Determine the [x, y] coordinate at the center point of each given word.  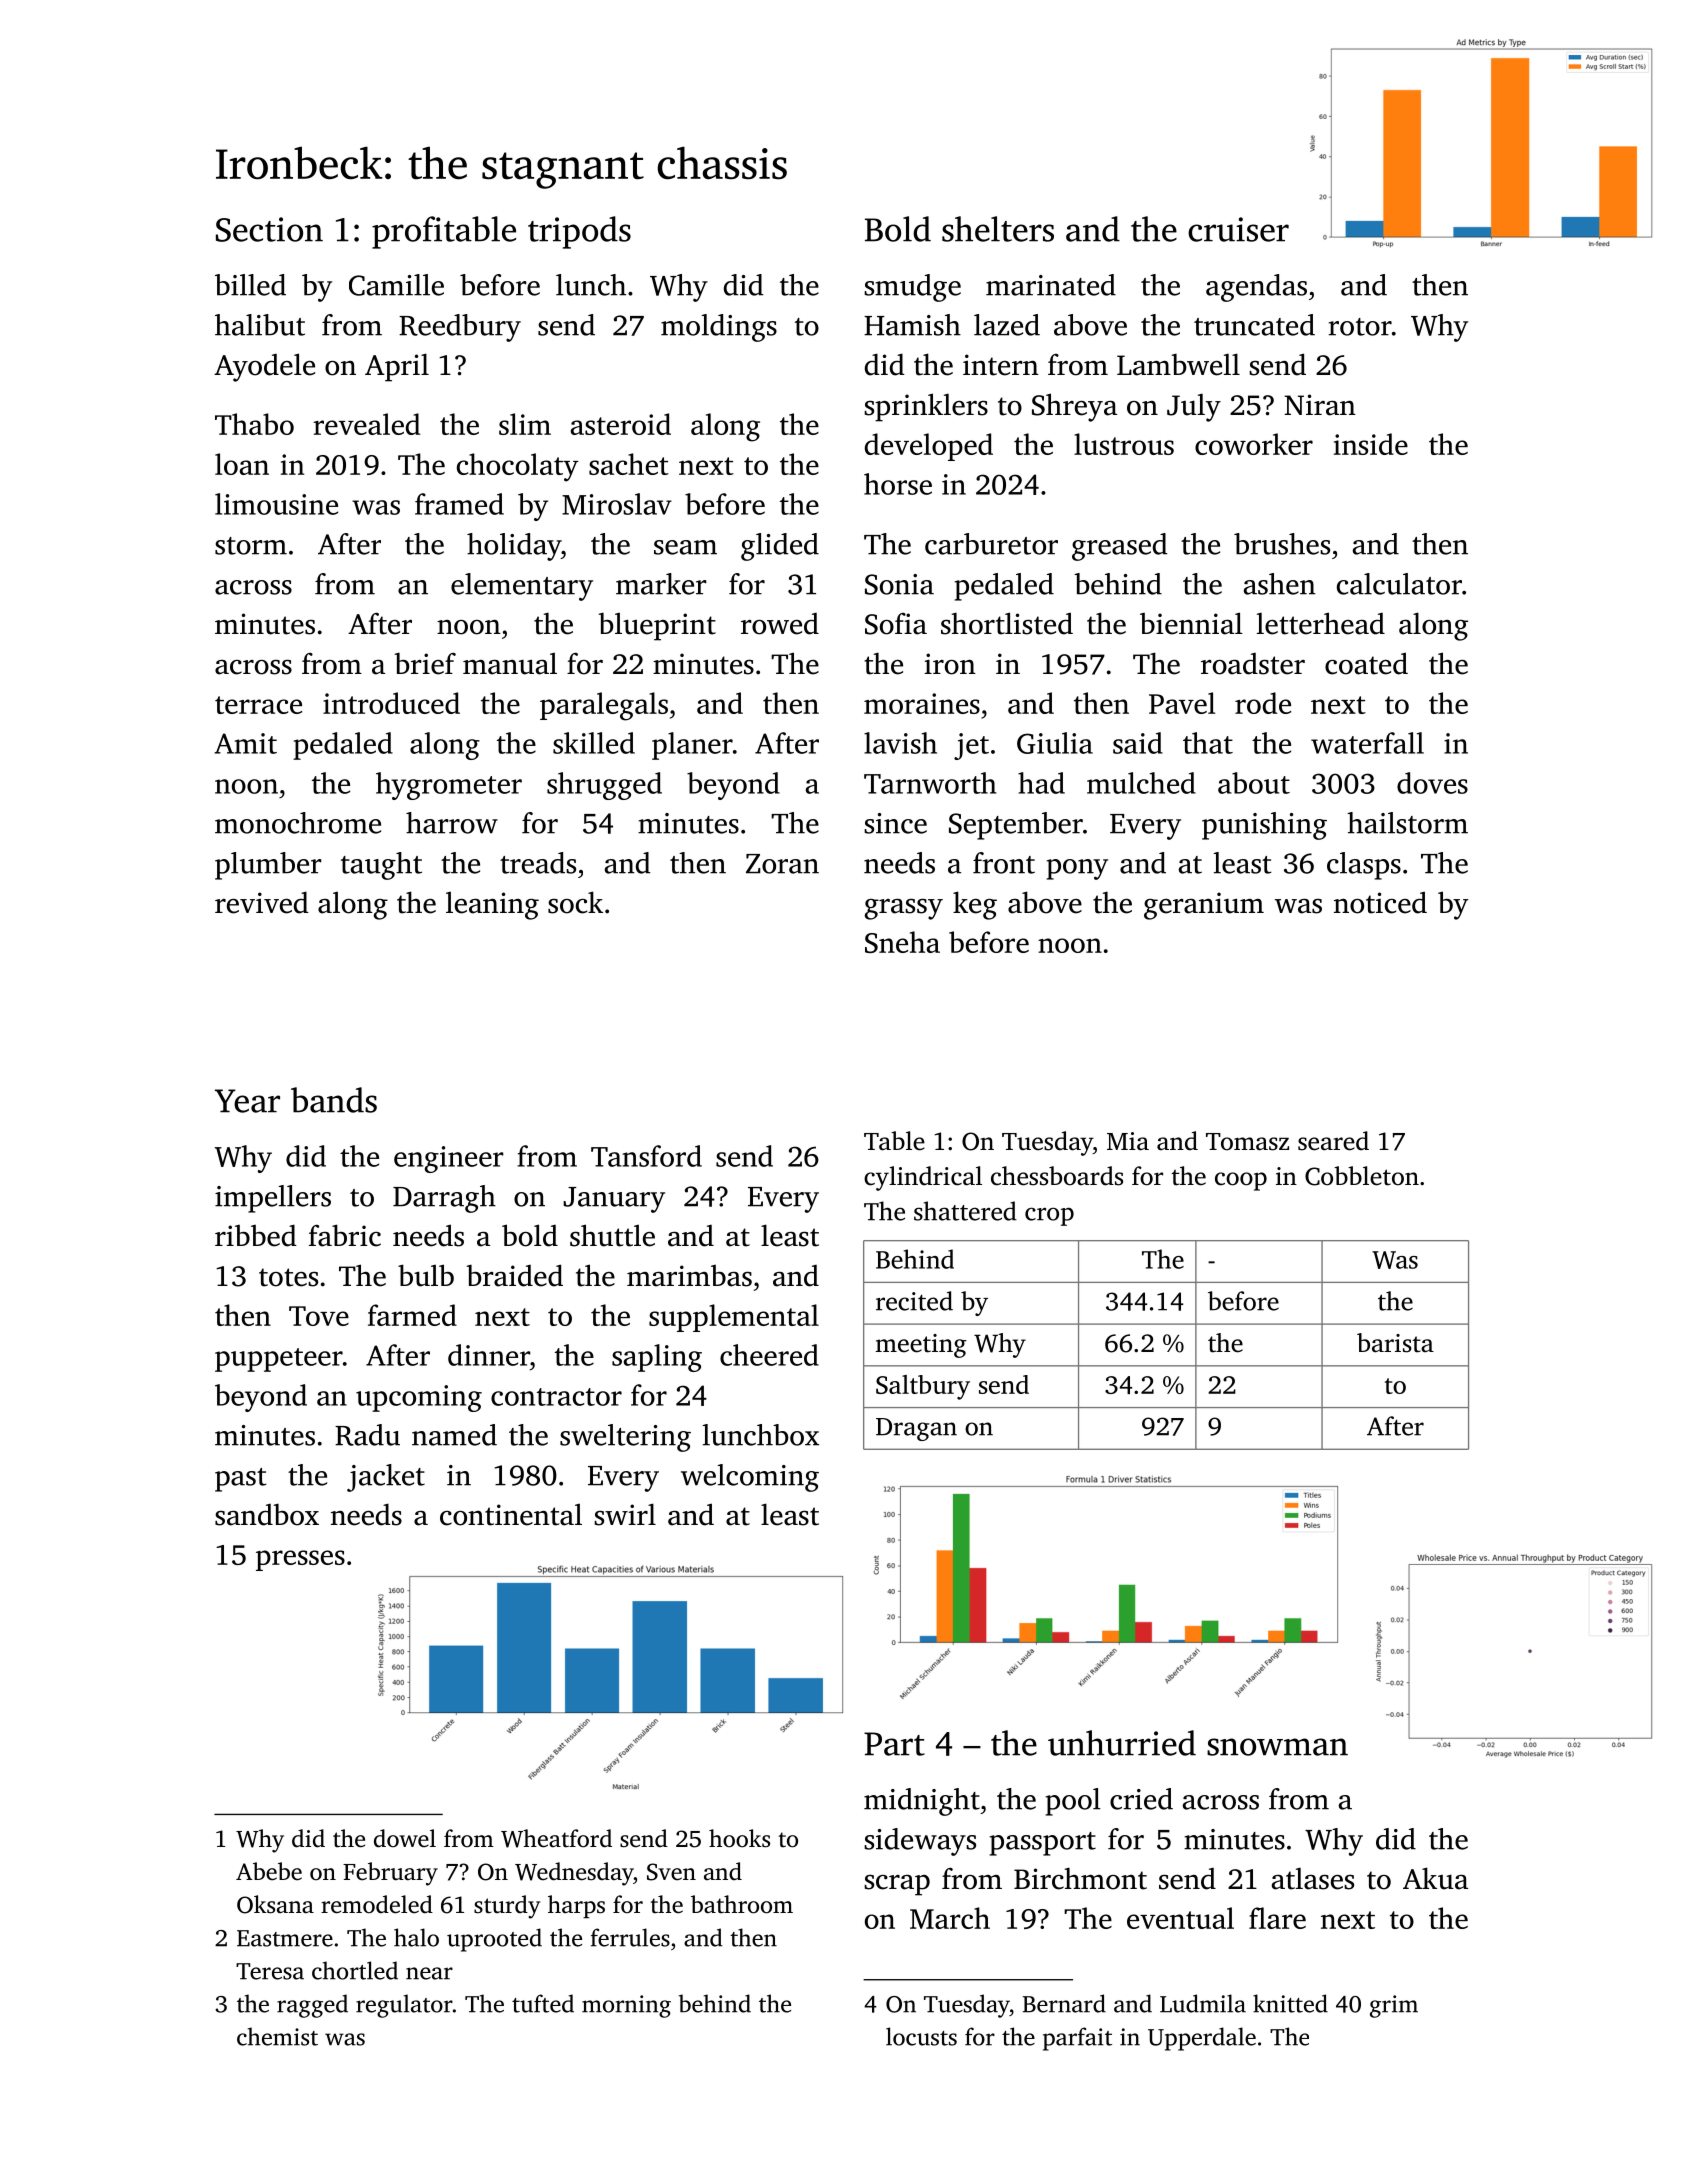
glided [780, 547]
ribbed [256, 1235]
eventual [1180, 1918]
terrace [258, 705]
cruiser [1238, 229]
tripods [579, 232]
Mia [1128, 1141]
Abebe [269, 1871]
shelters [998, 229]
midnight [922, 1802]
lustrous [1124, 444]
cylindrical [923, 1178]
